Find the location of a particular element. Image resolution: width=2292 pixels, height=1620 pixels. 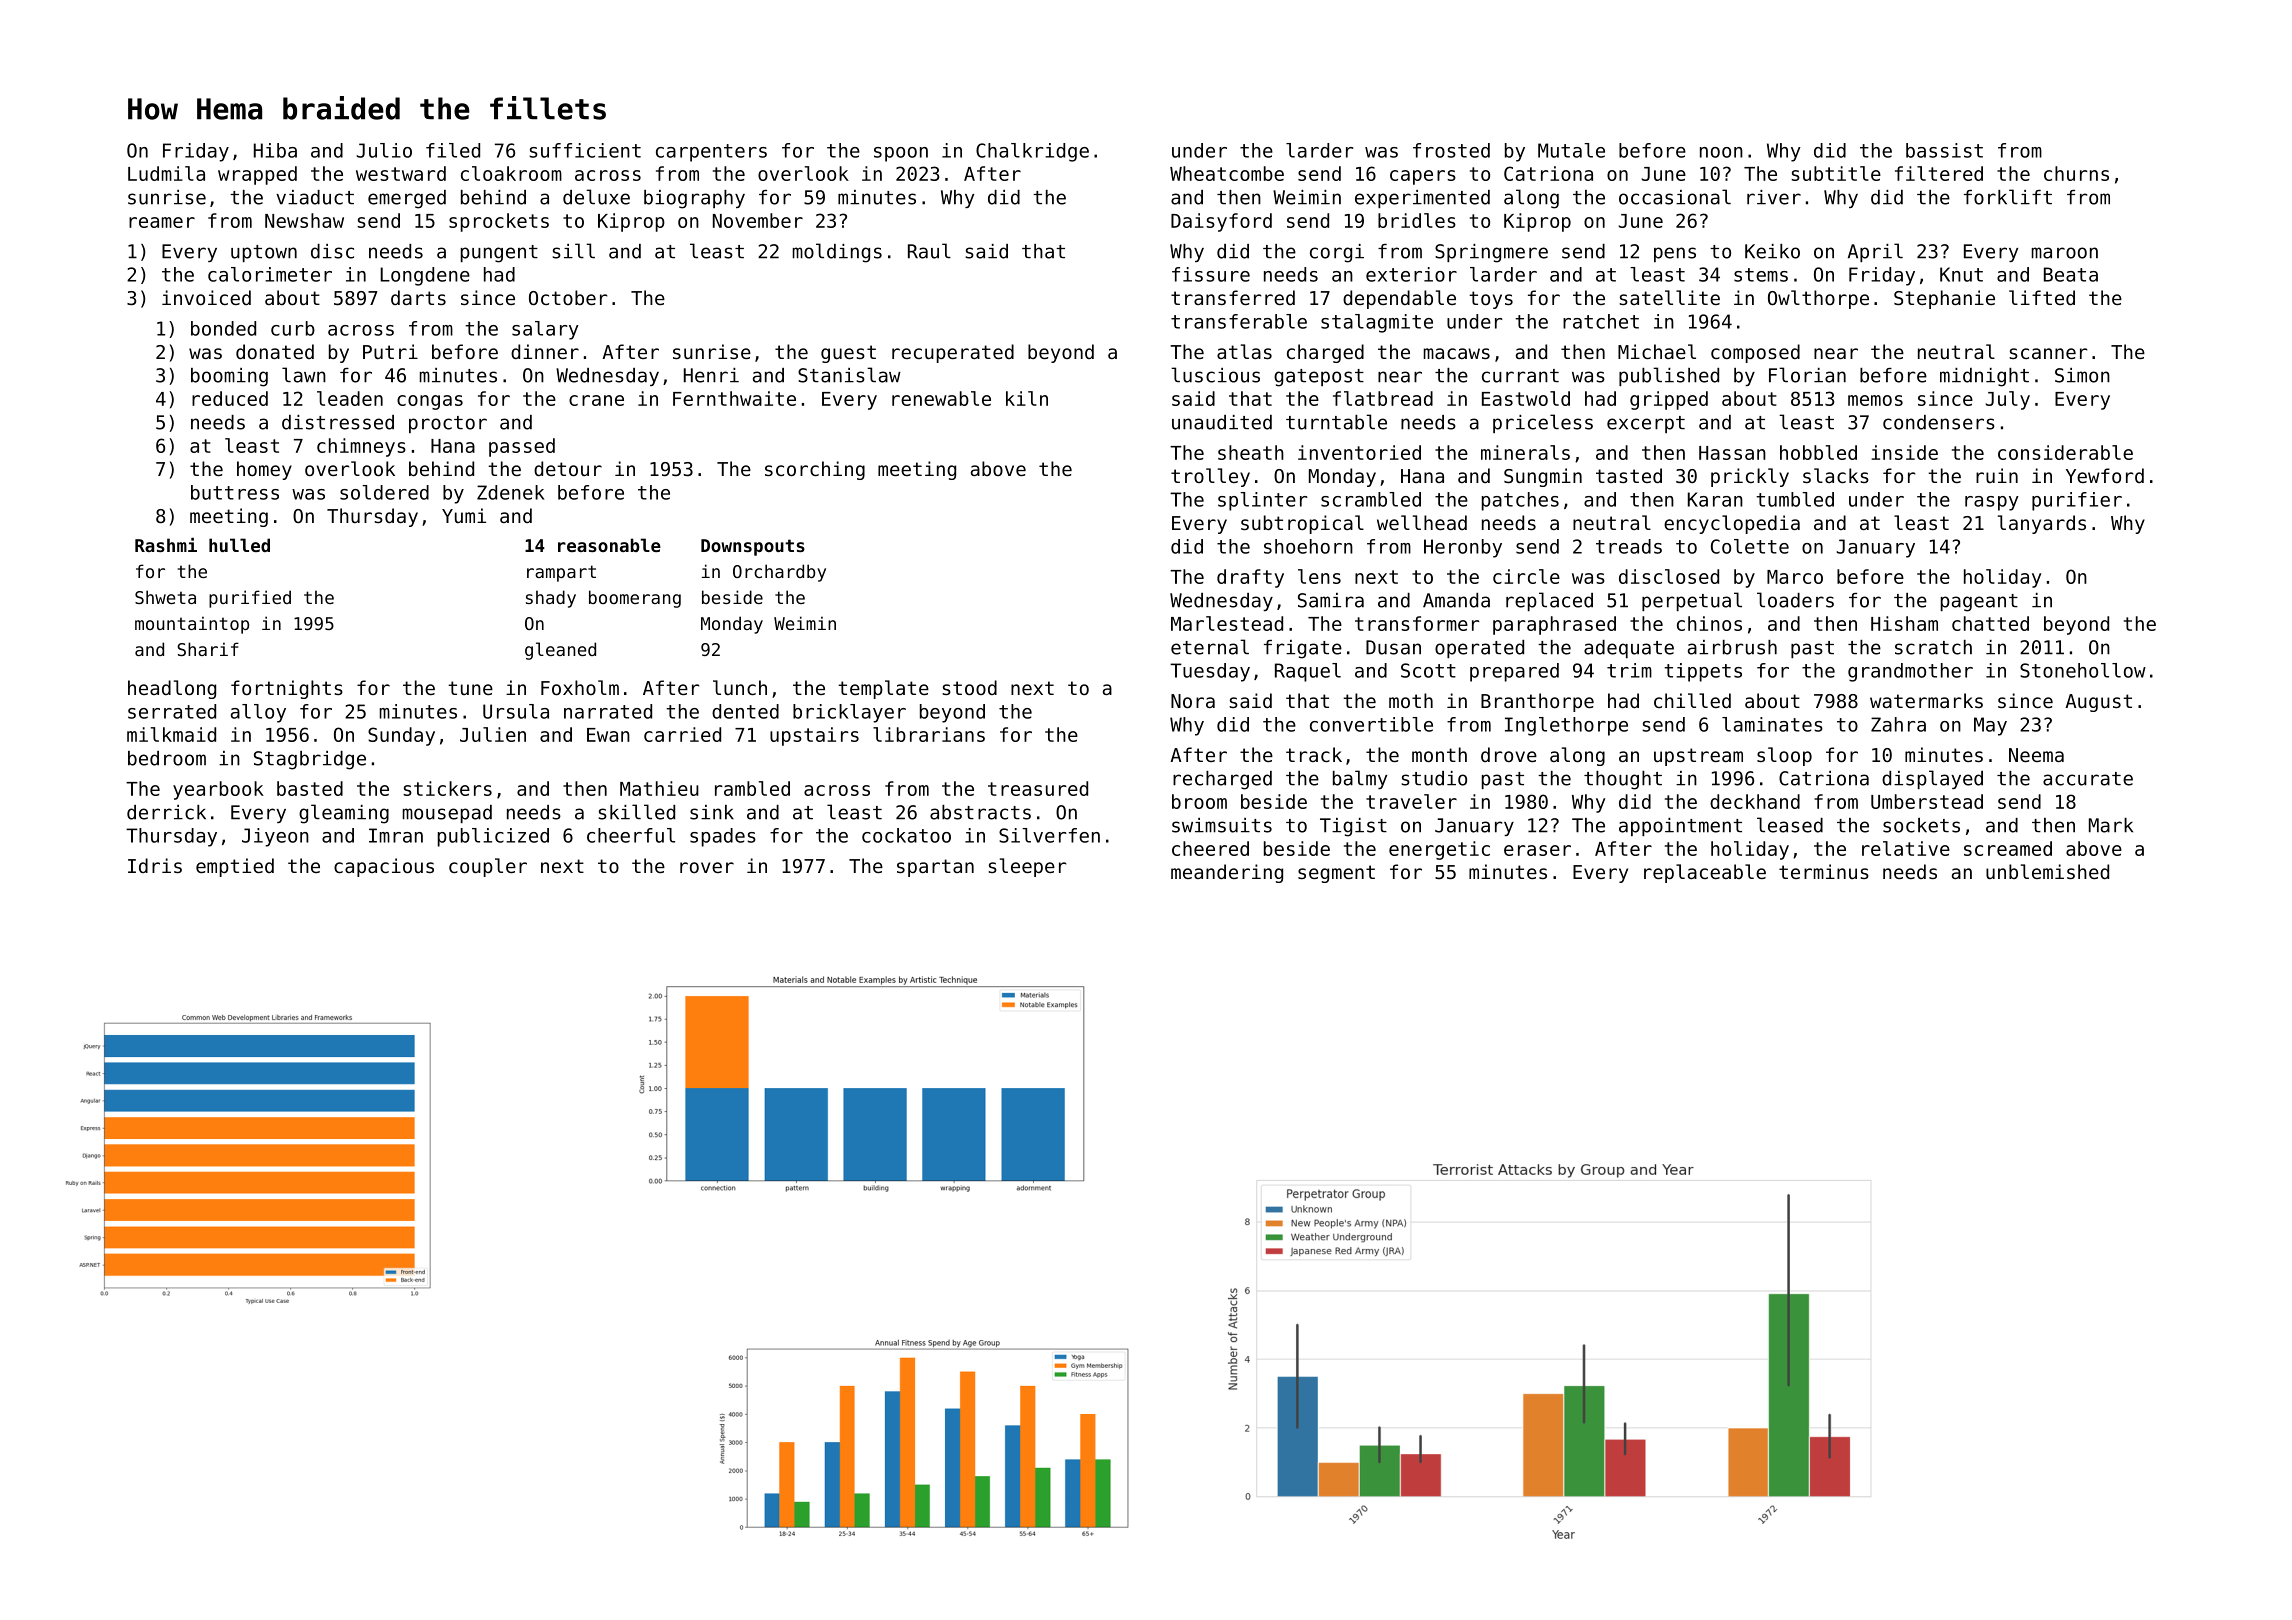

frosted is located at coordinates (1451, 150).
